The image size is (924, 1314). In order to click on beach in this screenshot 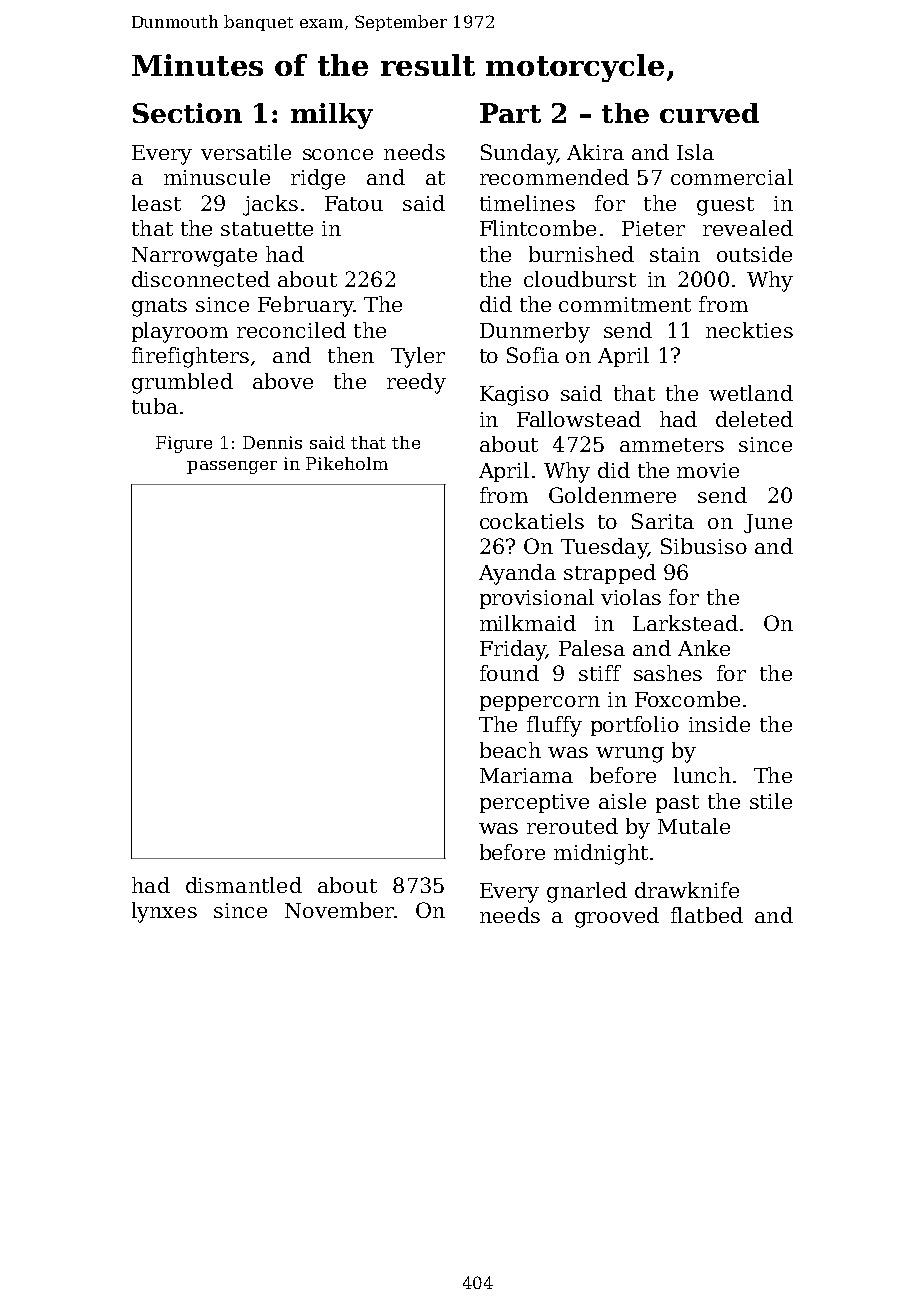, I will do `click(510, 750)`.
